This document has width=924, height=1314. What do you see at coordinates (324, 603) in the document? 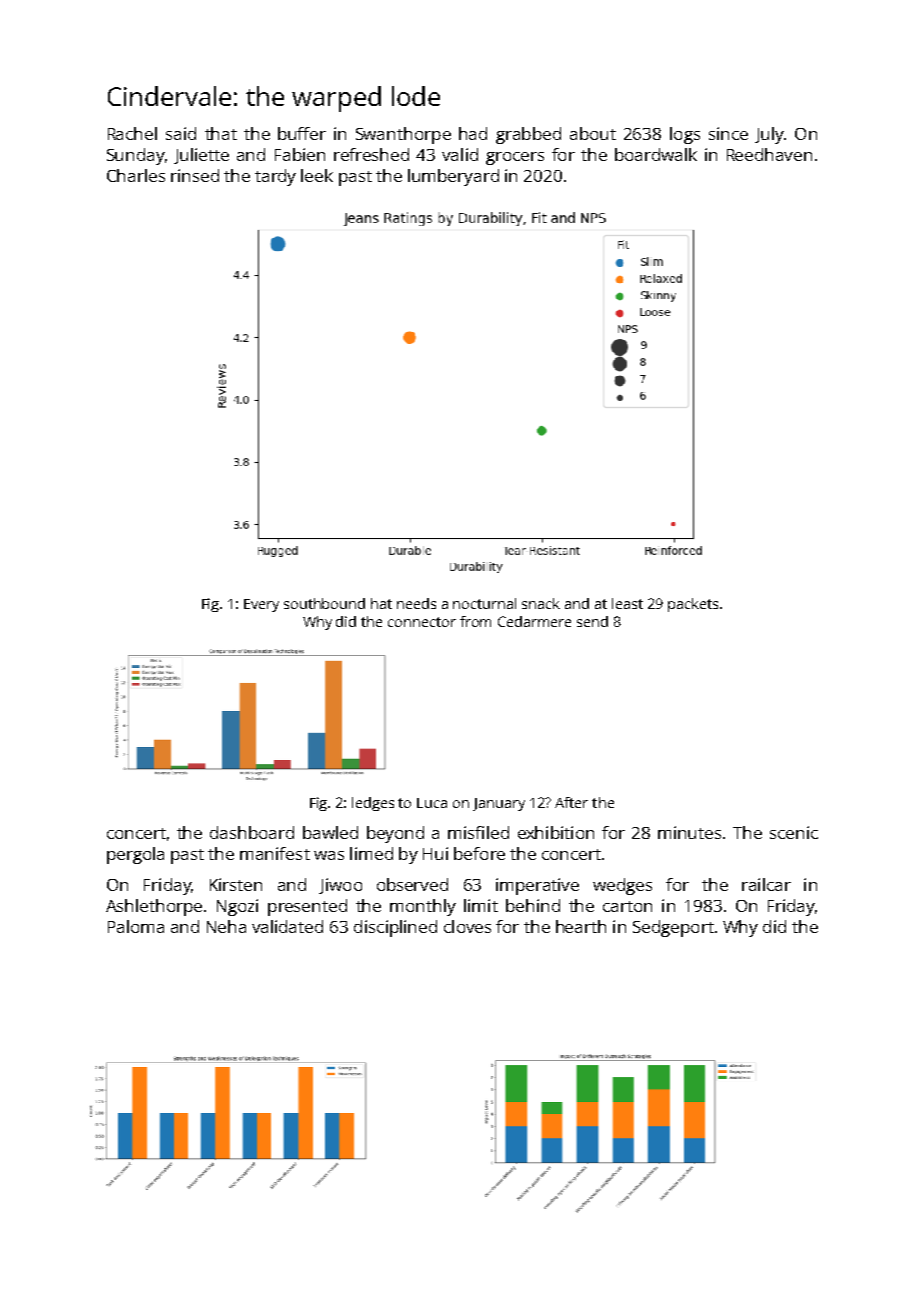
I see `southbound` at bounding box center [324, 603].
